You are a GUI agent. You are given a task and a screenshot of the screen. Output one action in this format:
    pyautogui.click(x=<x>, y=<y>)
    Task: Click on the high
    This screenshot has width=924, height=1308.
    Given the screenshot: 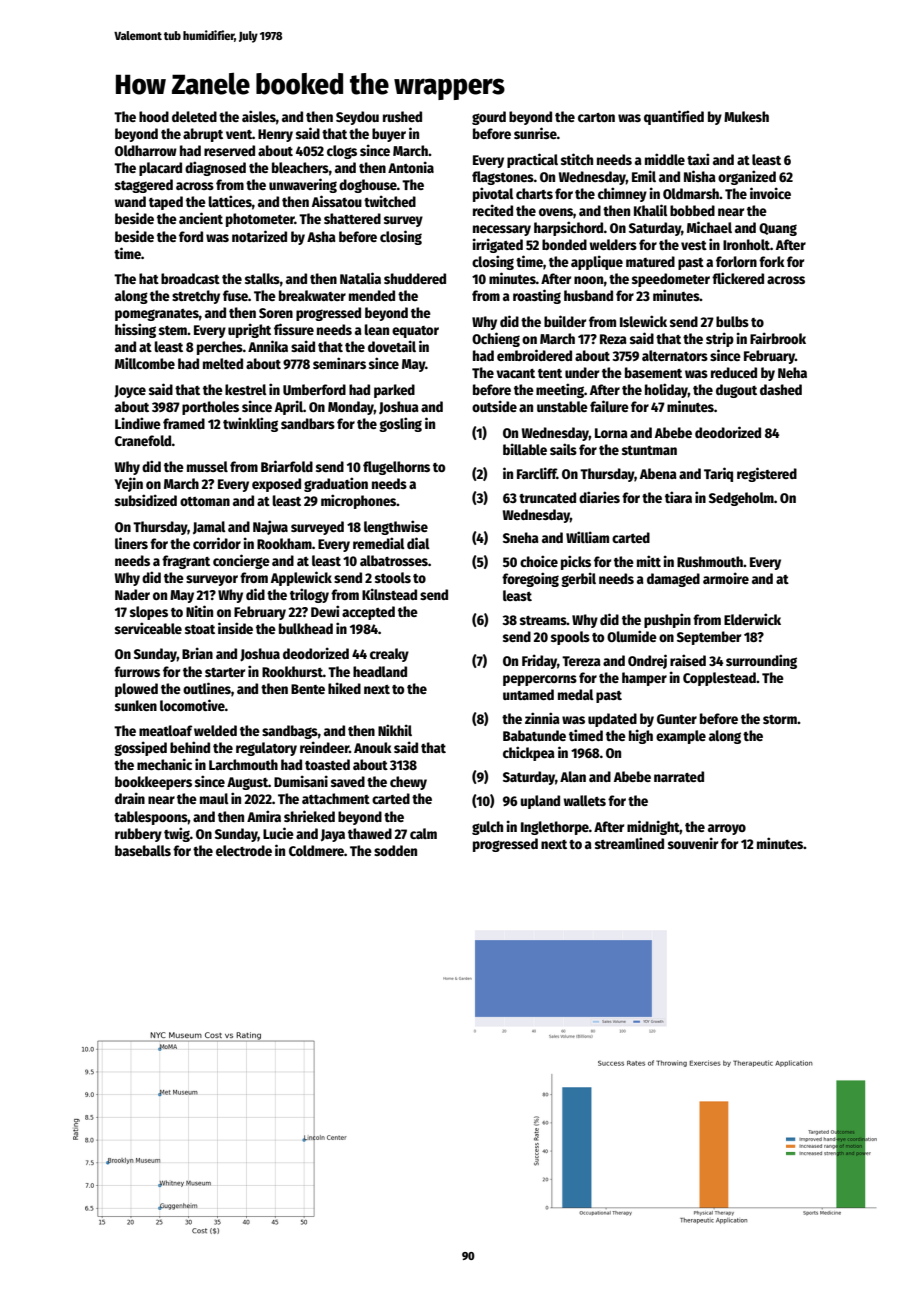 What is the action you would take?
    pyautogui.click(x=641, y=736)
